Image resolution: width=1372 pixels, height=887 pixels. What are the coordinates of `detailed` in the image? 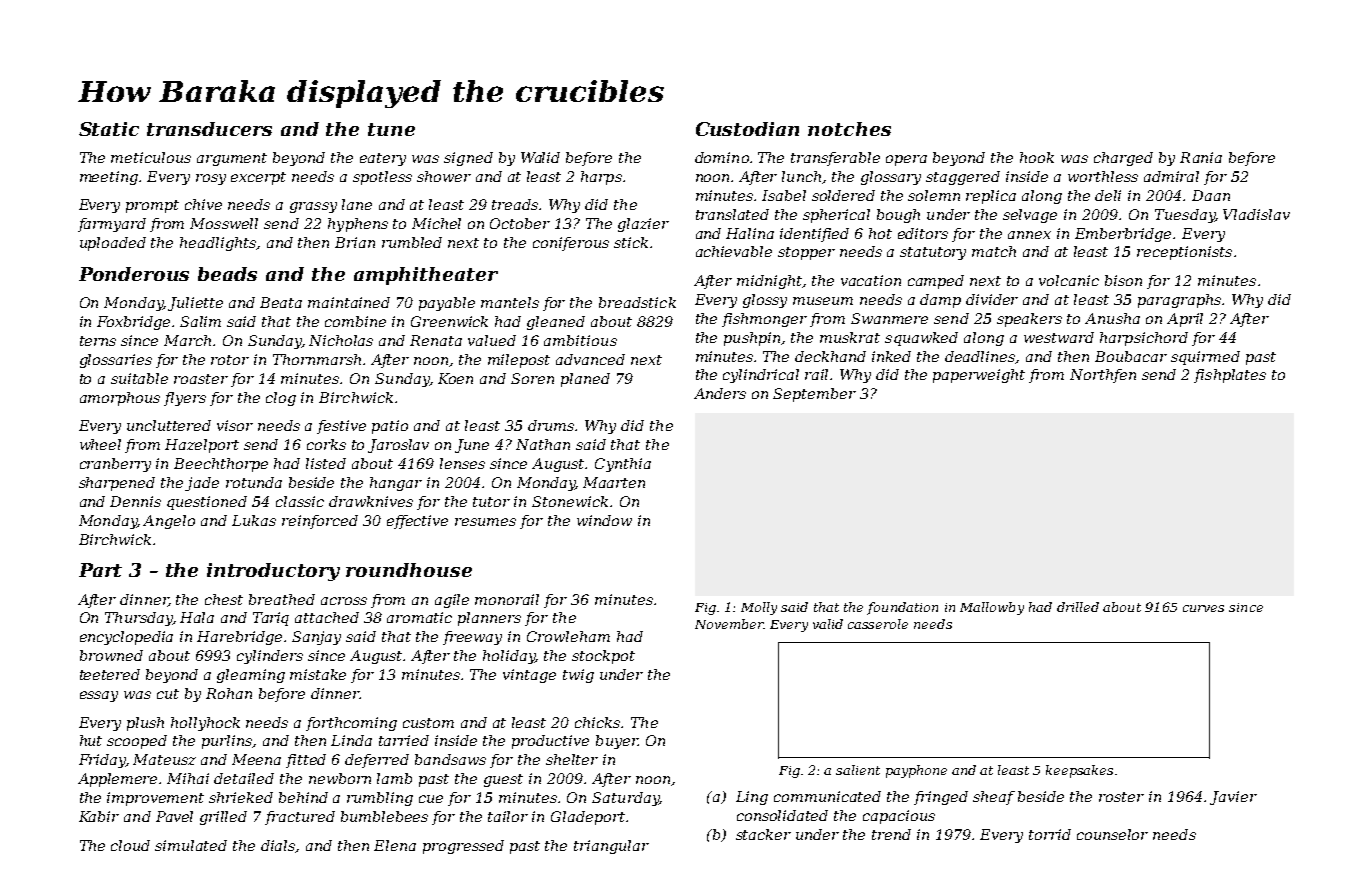 It's located at (244, 778).
